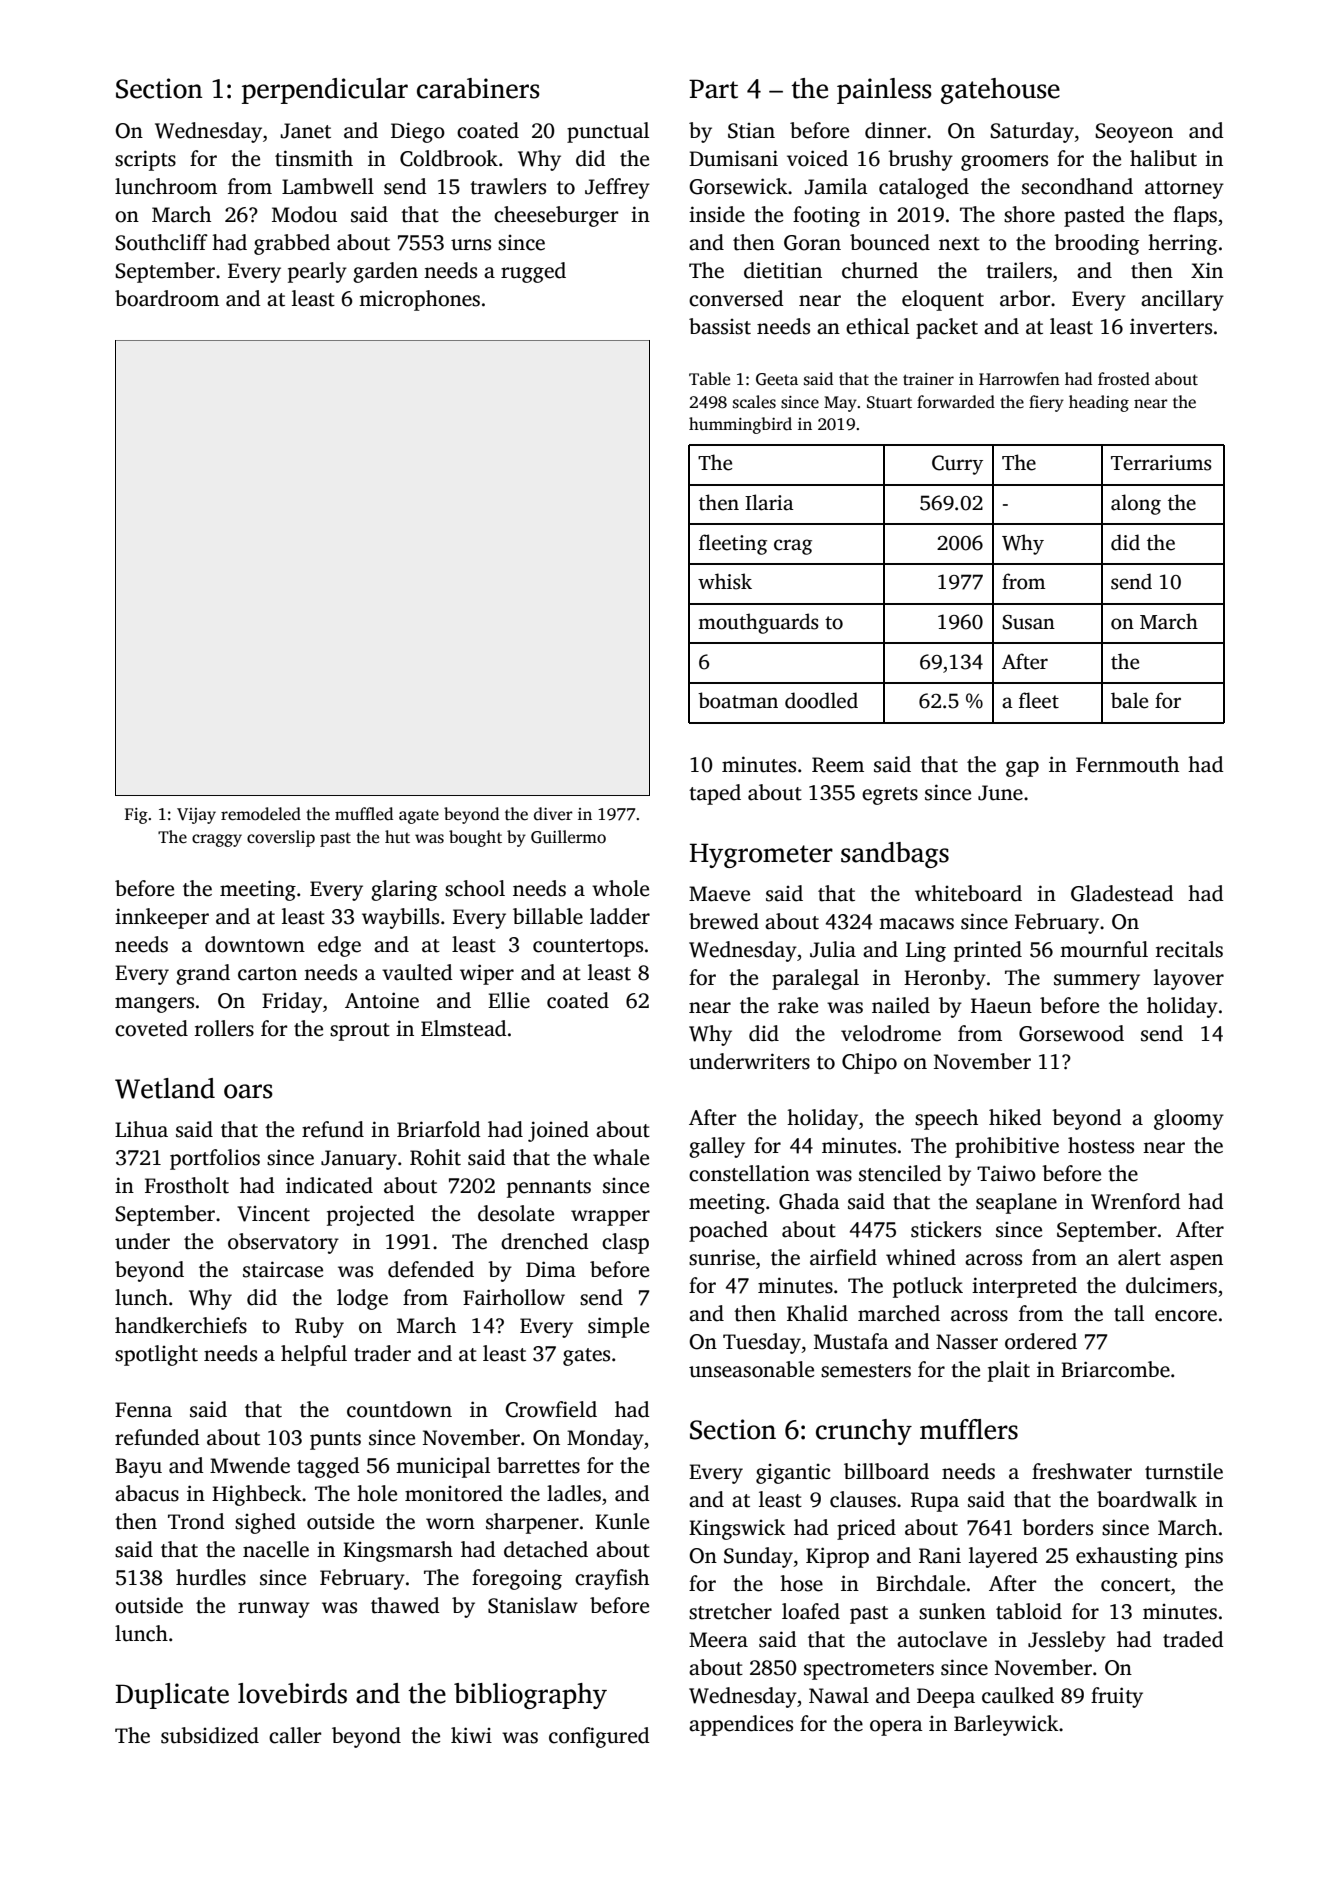  Describe the element at coordinates (1077, 186) in the screenshot. I see `secondhand` at that location.
